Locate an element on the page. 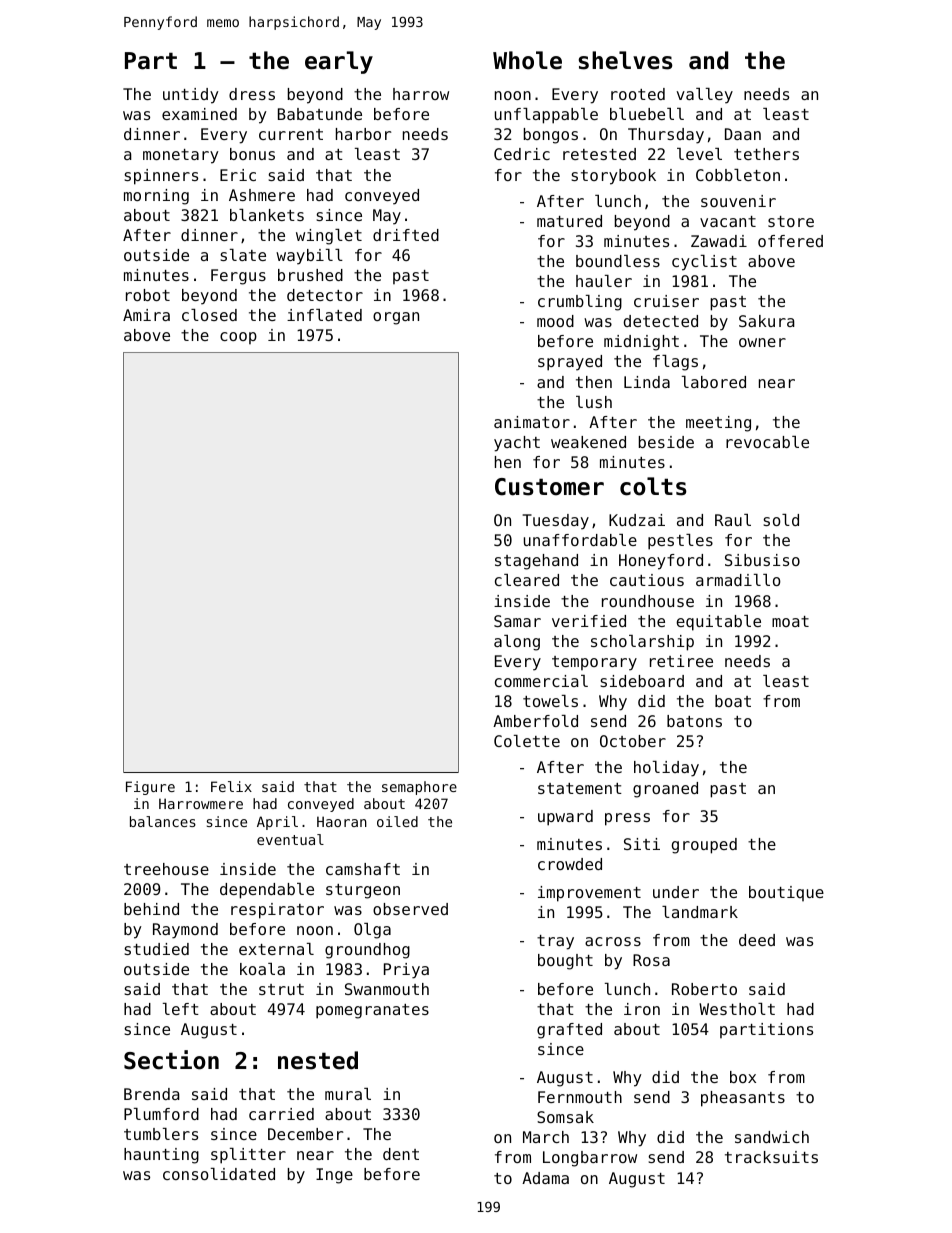  Whole is located at coordinates (527, 60).
